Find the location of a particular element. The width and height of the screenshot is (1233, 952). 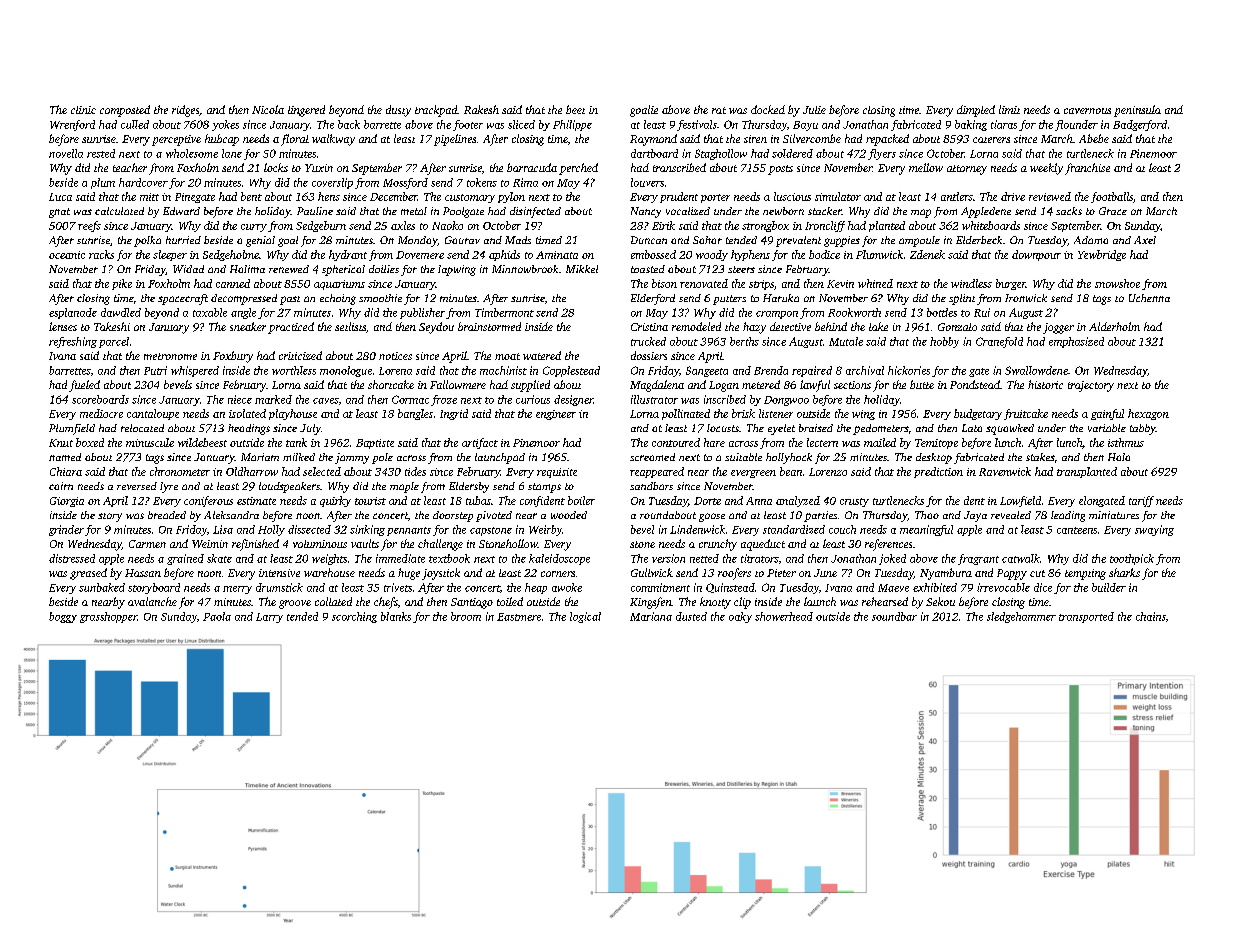

Paola is located at coordinates (217, 616).
